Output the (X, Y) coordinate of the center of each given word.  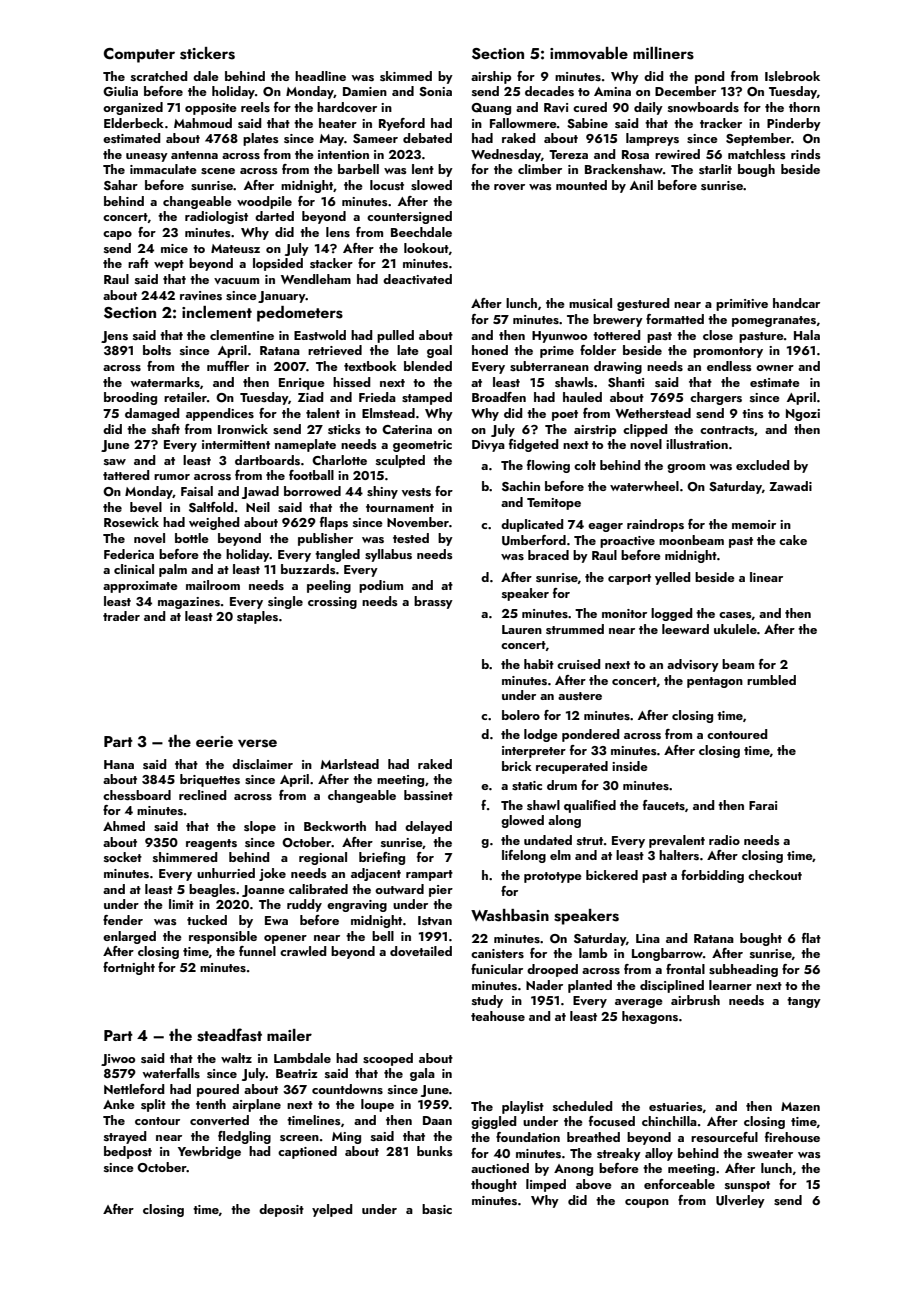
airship (491, 77)
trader (121, 616)
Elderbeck (134, 123)
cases (735, 615)
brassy (433, 602)
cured (590, 107)
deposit (281, 1210)
